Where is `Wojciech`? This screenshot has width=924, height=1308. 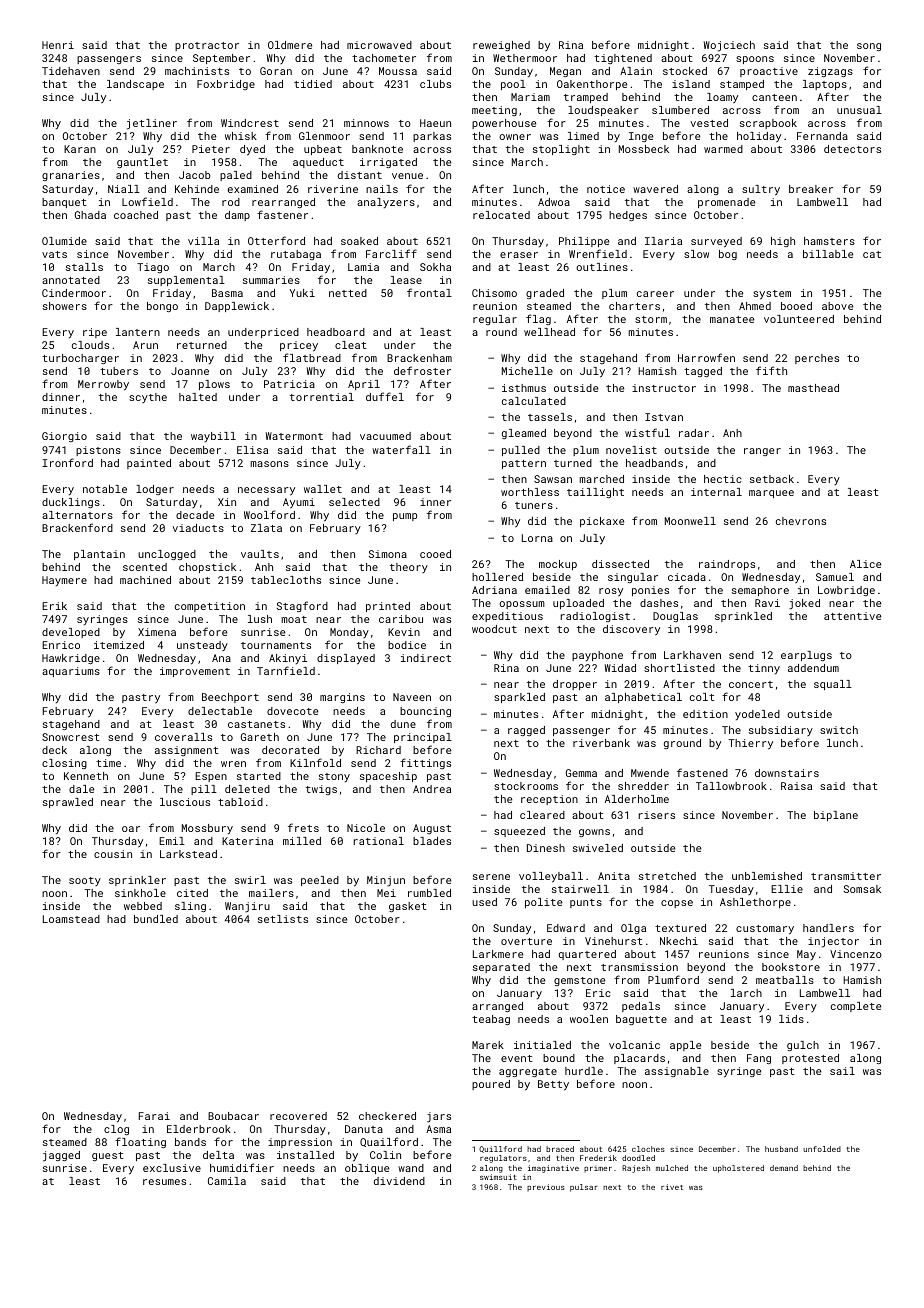 Wojciech is located at coordinates (729, 46).
